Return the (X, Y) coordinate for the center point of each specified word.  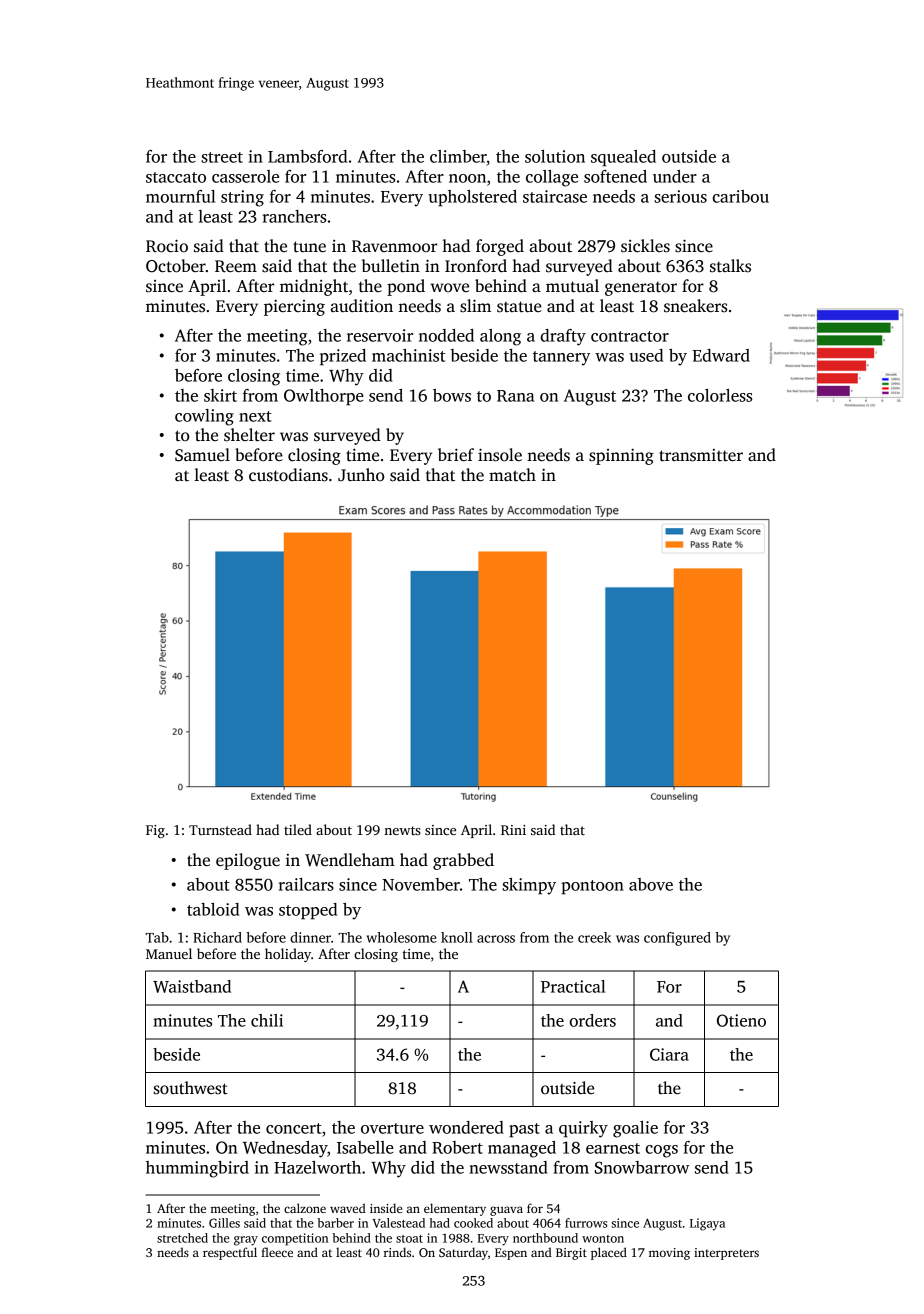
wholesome (401, 937)
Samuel (202, 455)
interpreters (726, 1254)
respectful (230, 1253)
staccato (176, 177)
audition (362, 306)
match (512, 475)
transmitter (701, 455)
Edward (721, 355)
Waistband (192, 986)
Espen (511, 1254)
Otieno (741, 1020)
